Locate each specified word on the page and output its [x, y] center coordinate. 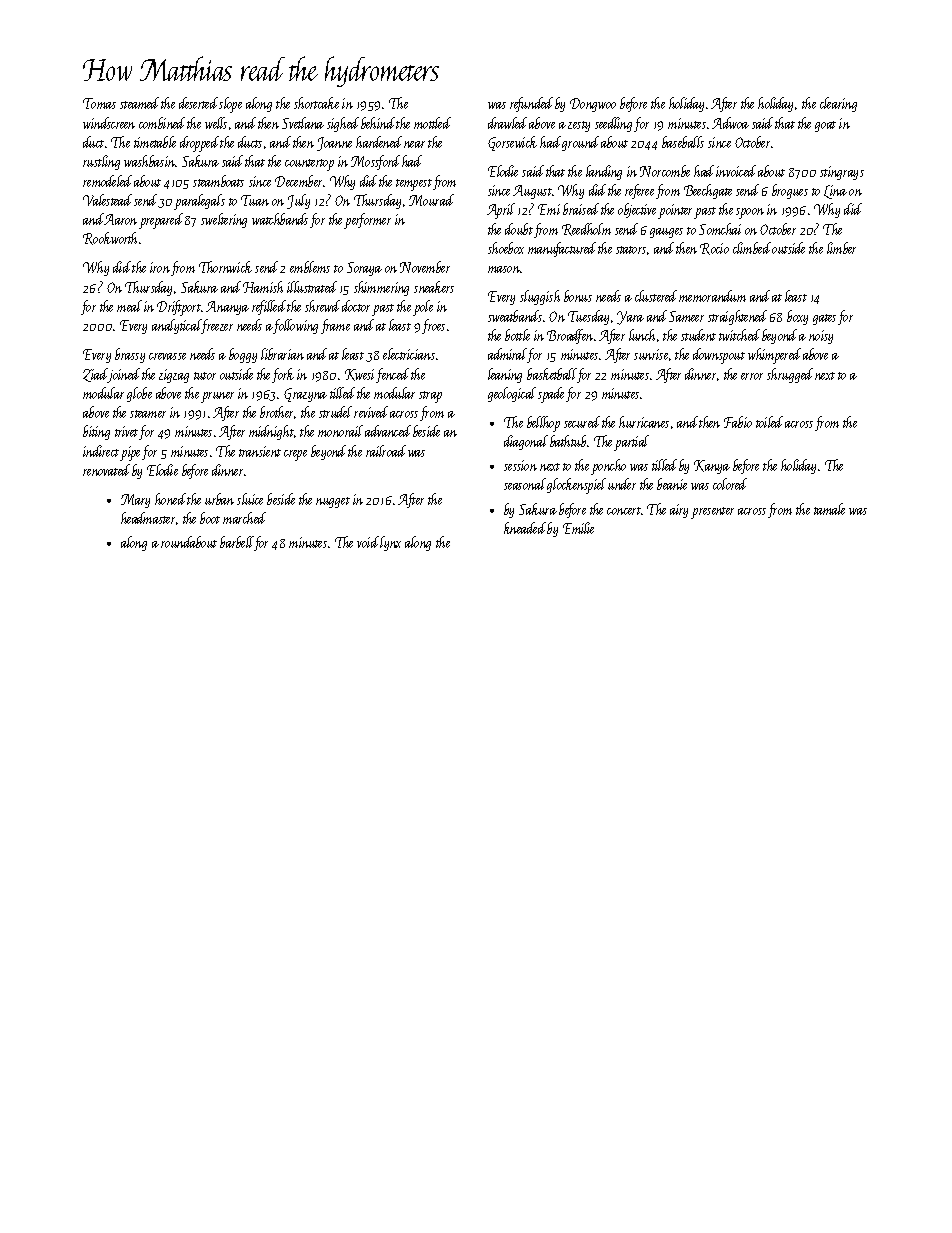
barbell [237, 542]
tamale [829, 509]
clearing [838, 104]
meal [129, 306]
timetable [155, 142]
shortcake [316, 103]
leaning [505, 375]
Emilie [578, 528]
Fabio [738, 422]
